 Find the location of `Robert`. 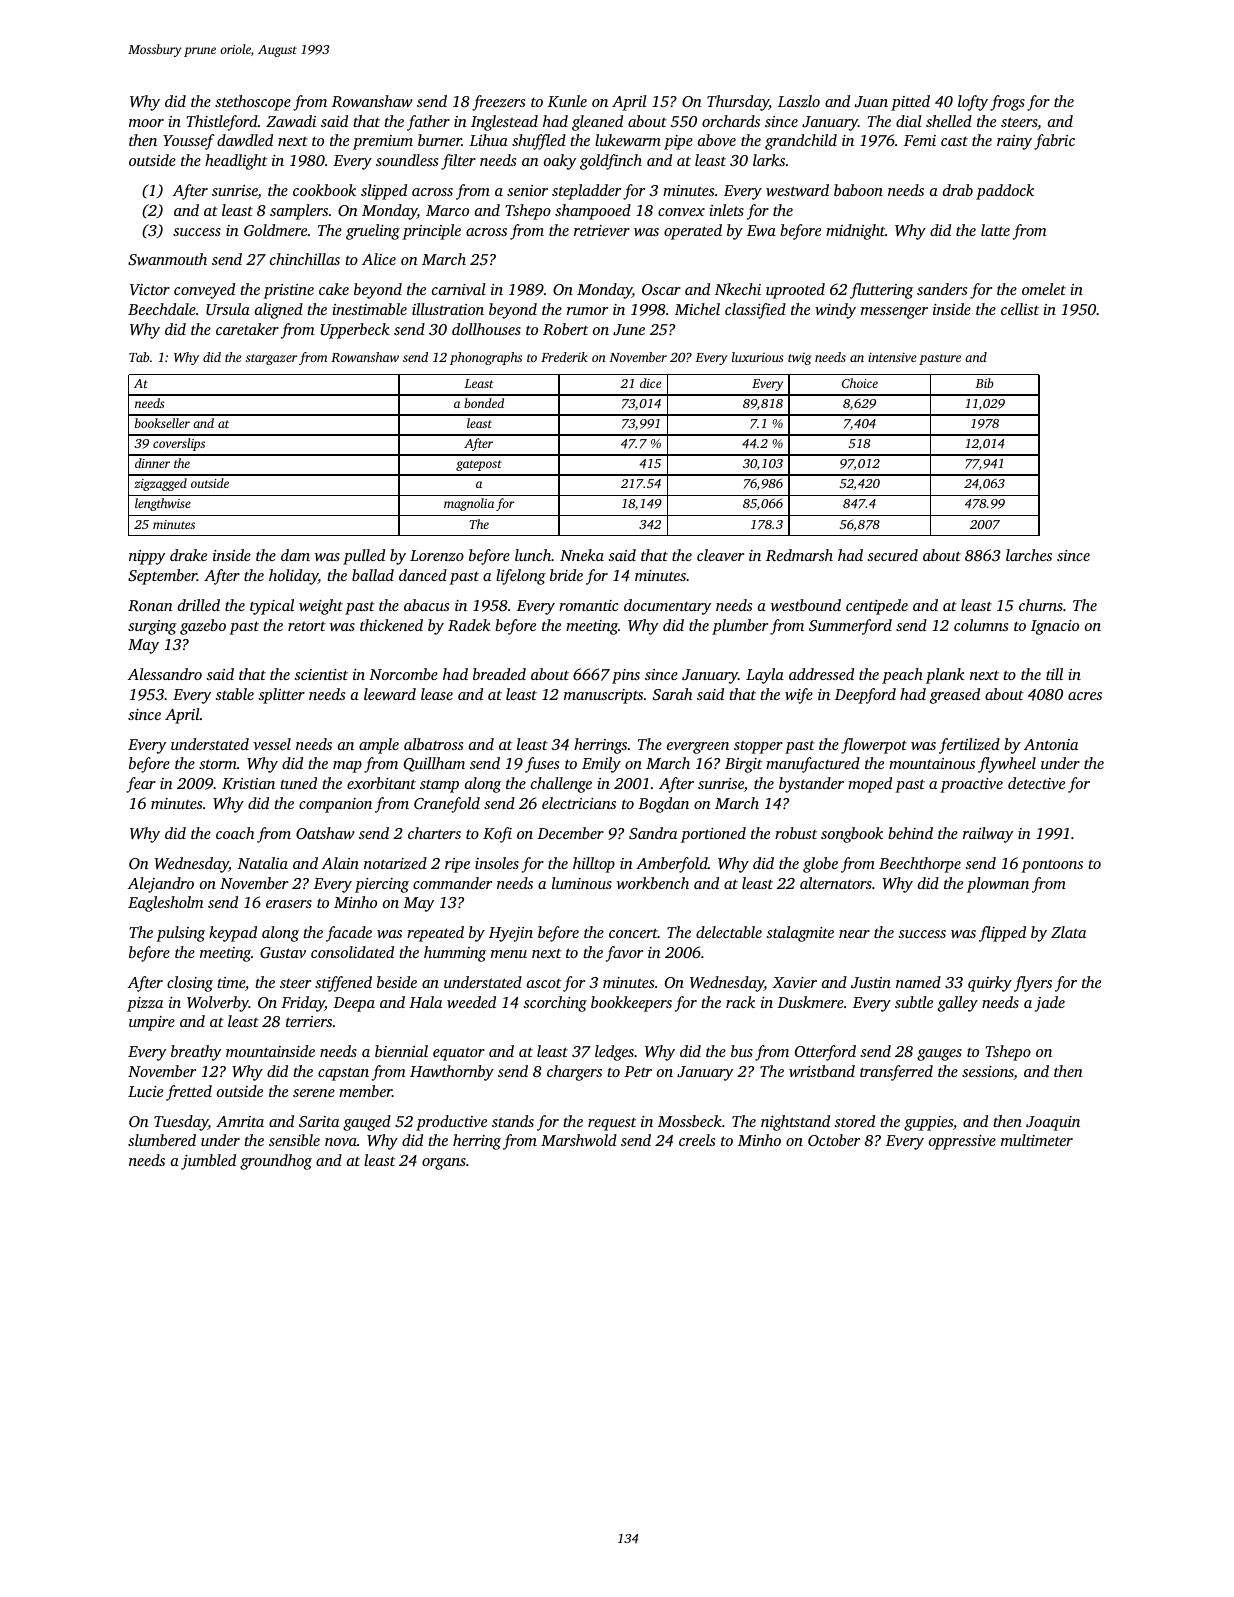

Robert is located at coordinates (565, 329).
